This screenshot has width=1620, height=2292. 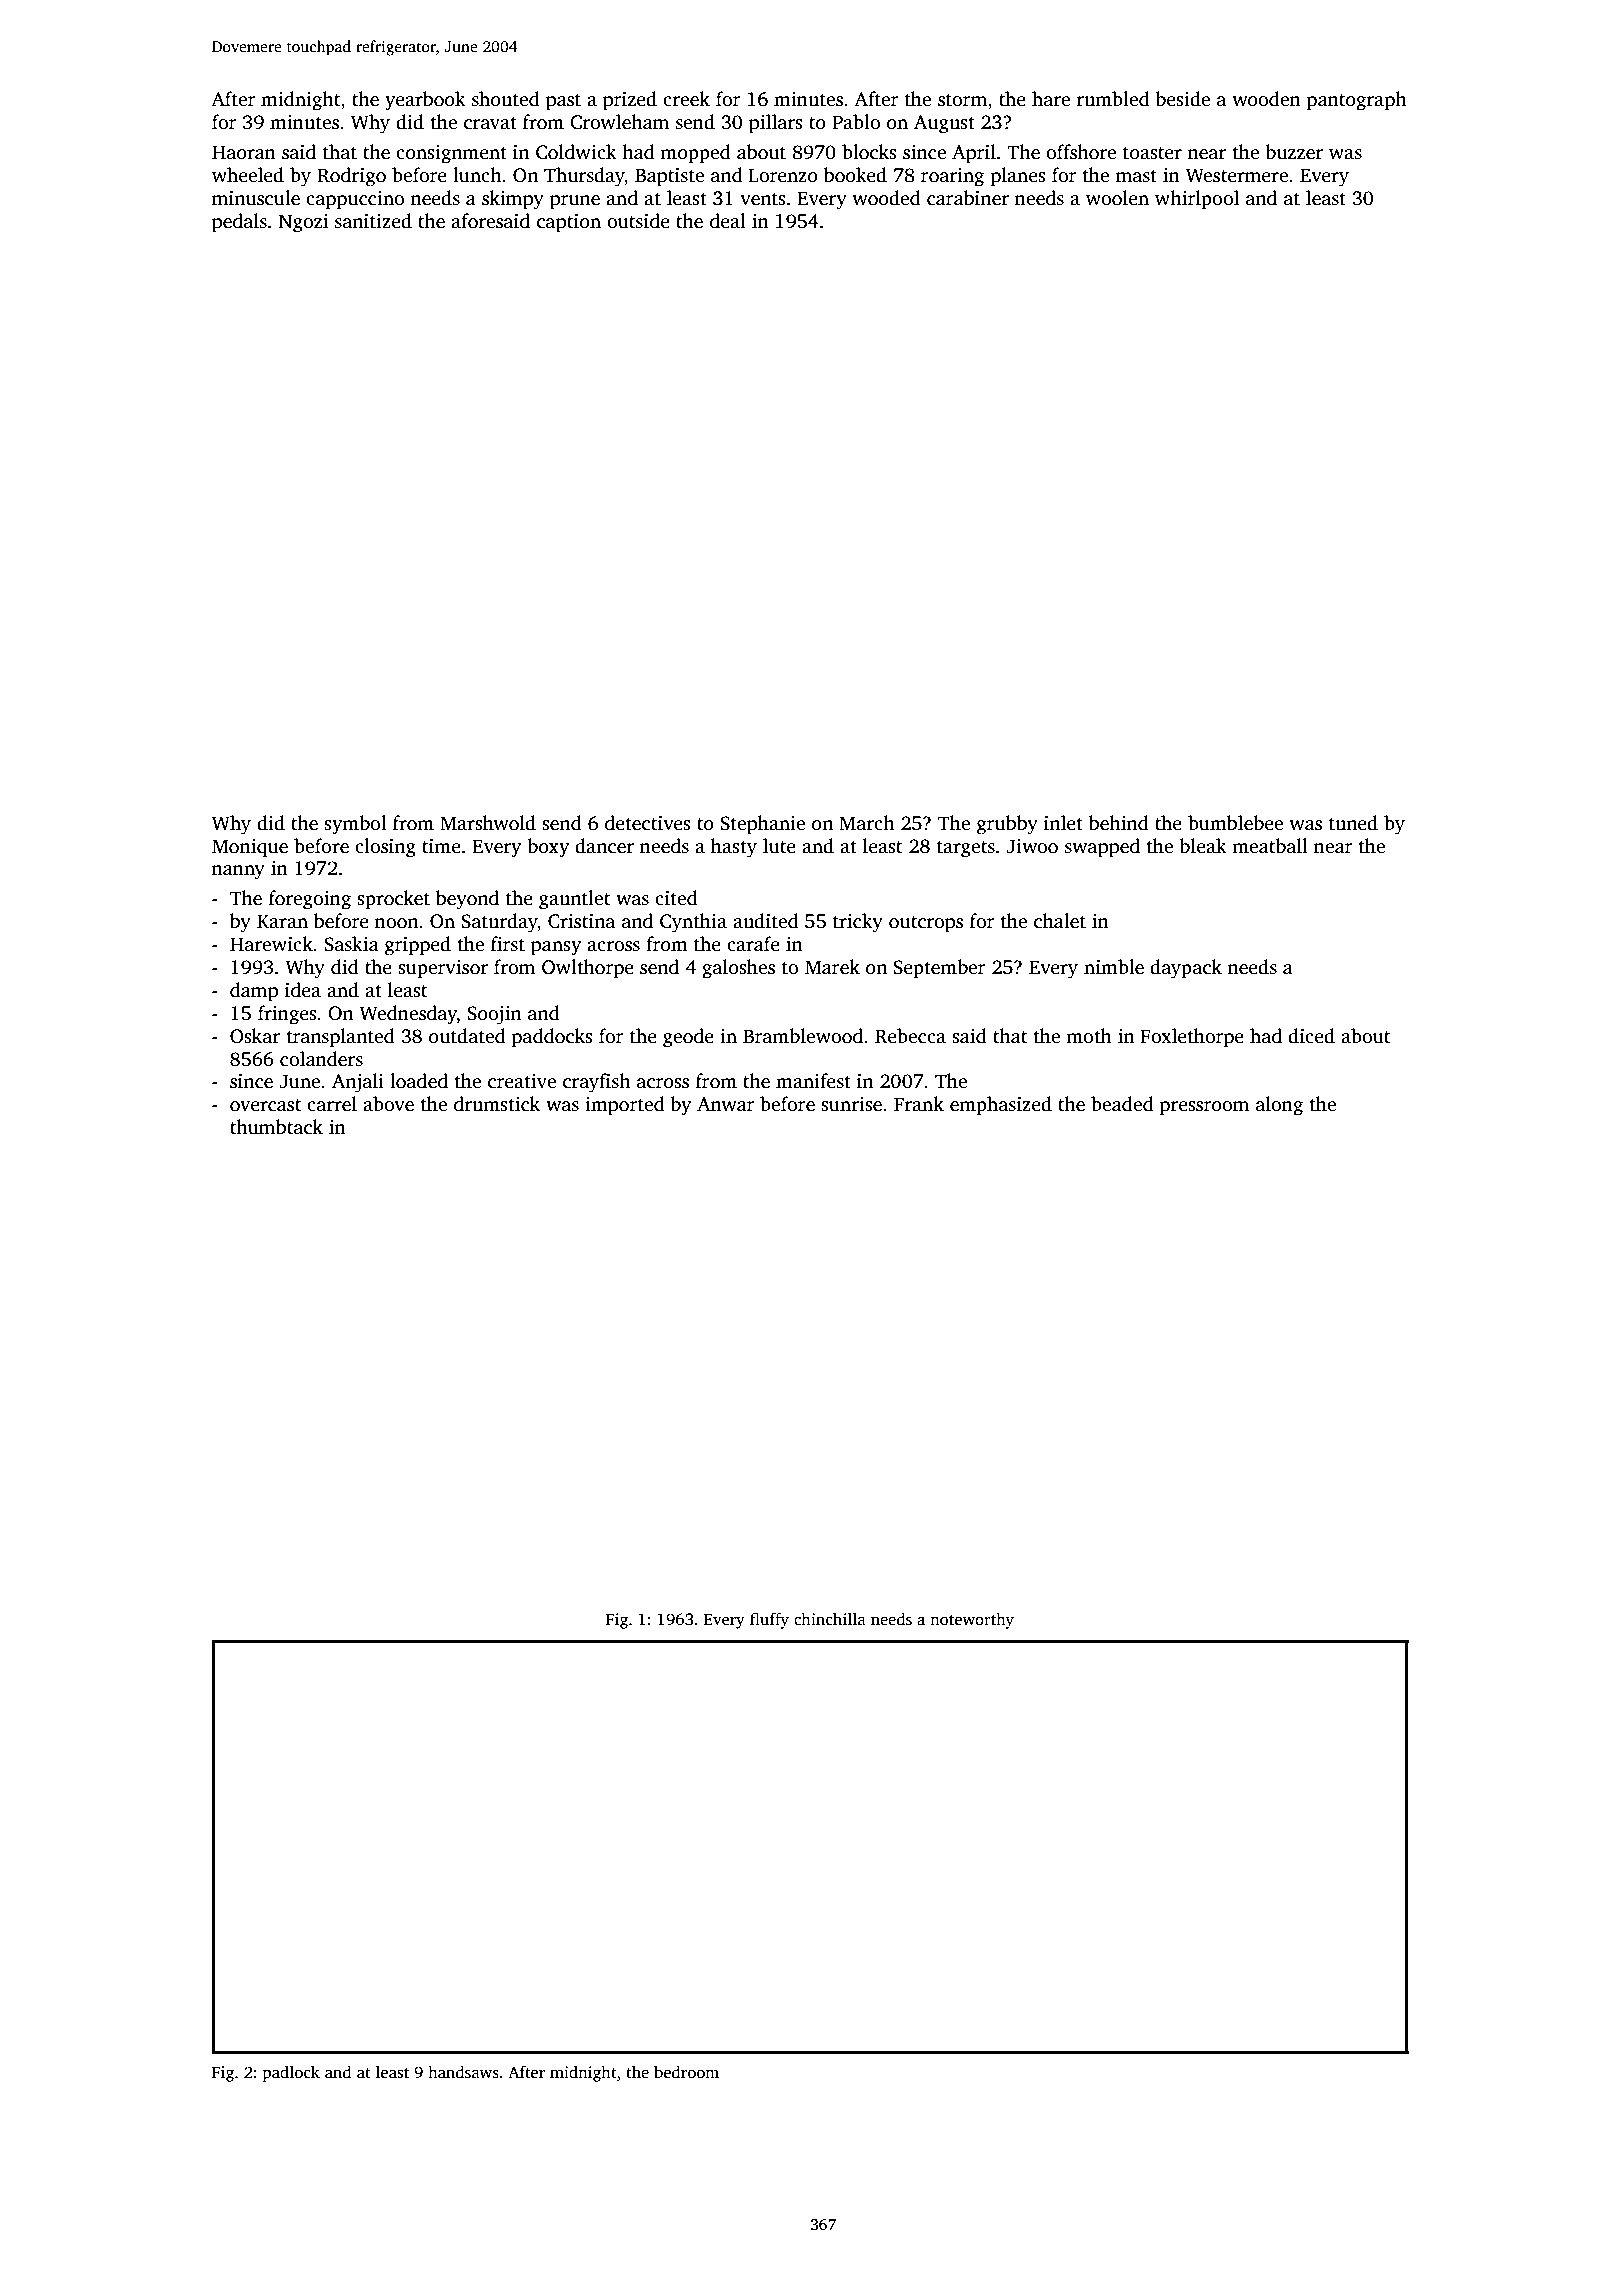 I want to click on chinchilla, so click(x=830, y=1619).
